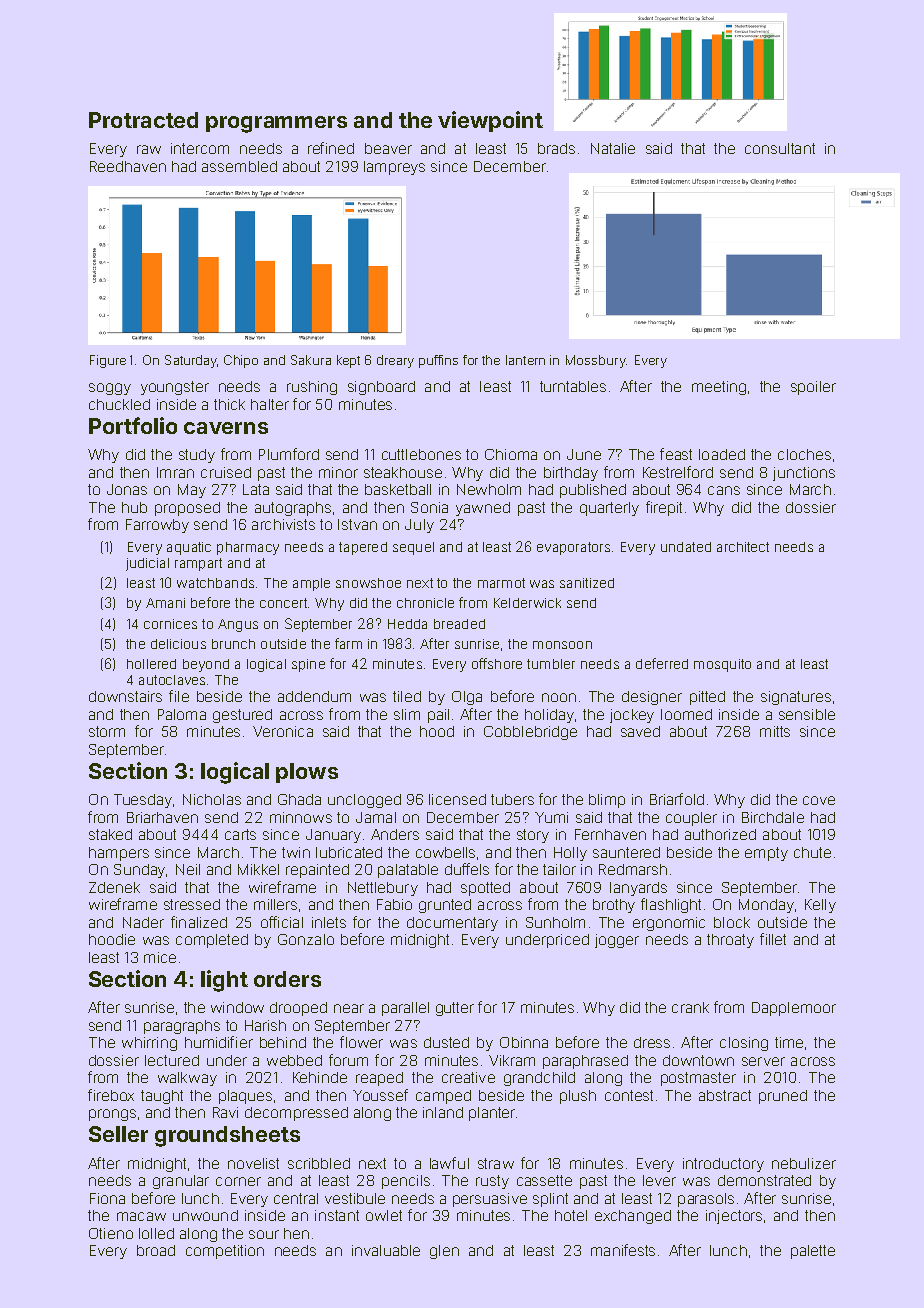  Describe the element at coordinates (780, 148) in the screenshot. I see `consultant` at that location.
